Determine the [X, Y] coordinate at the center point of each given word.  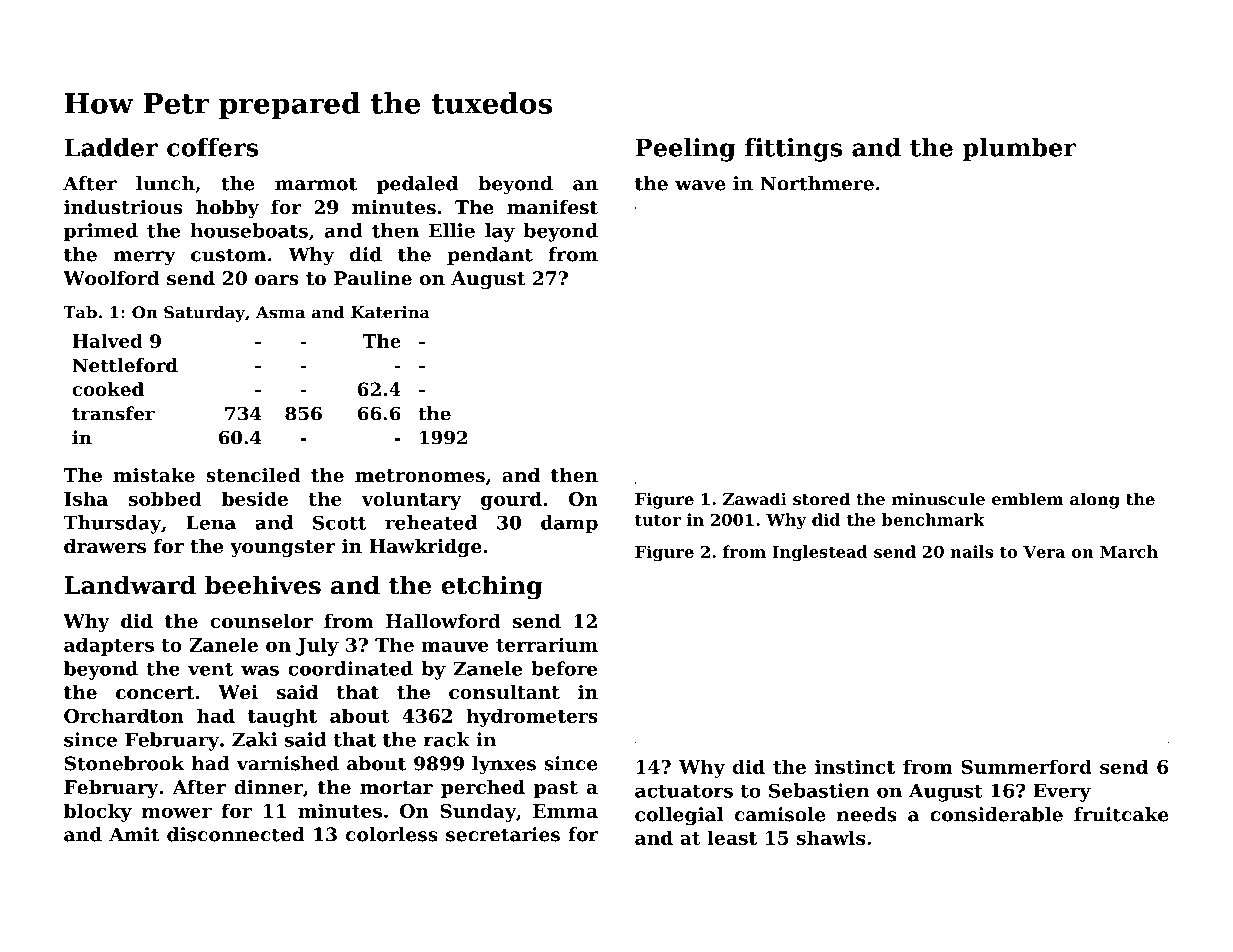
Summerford [1026, 766]
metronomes [420, 476]
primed [101, 232]
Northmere [817, 183]
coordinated [350, 668]
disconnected [236, 834]
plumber [1019, 150]
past [556, 789]
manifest [552, 207]
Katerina [390, 312]
